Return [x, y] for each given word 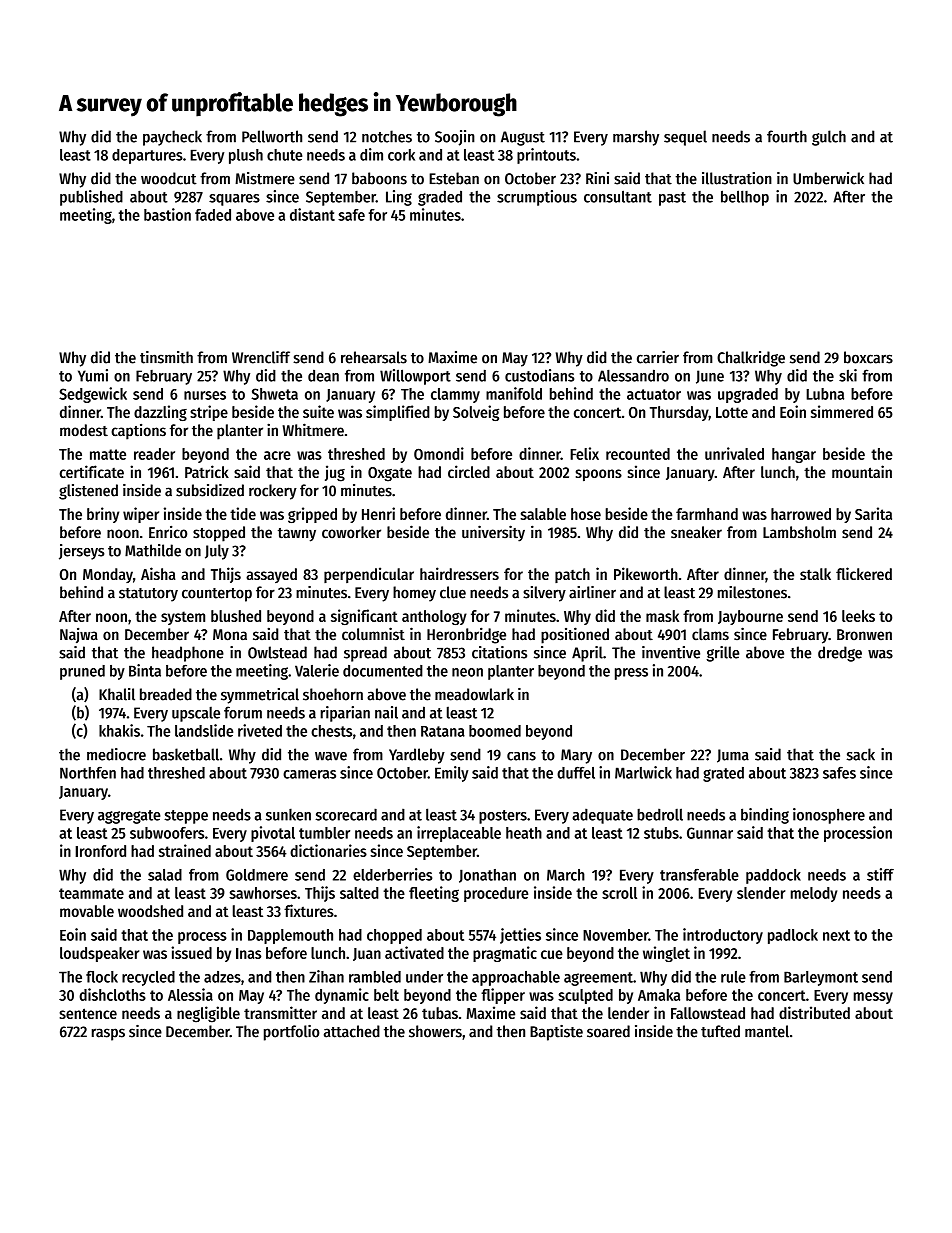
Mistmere [265, 178]
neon [467, 672]
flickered [864, 573]
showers [435, 1031]
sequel [685, 138]
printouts [546, 156]
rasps [108, 1034]
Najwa [79, 635]
